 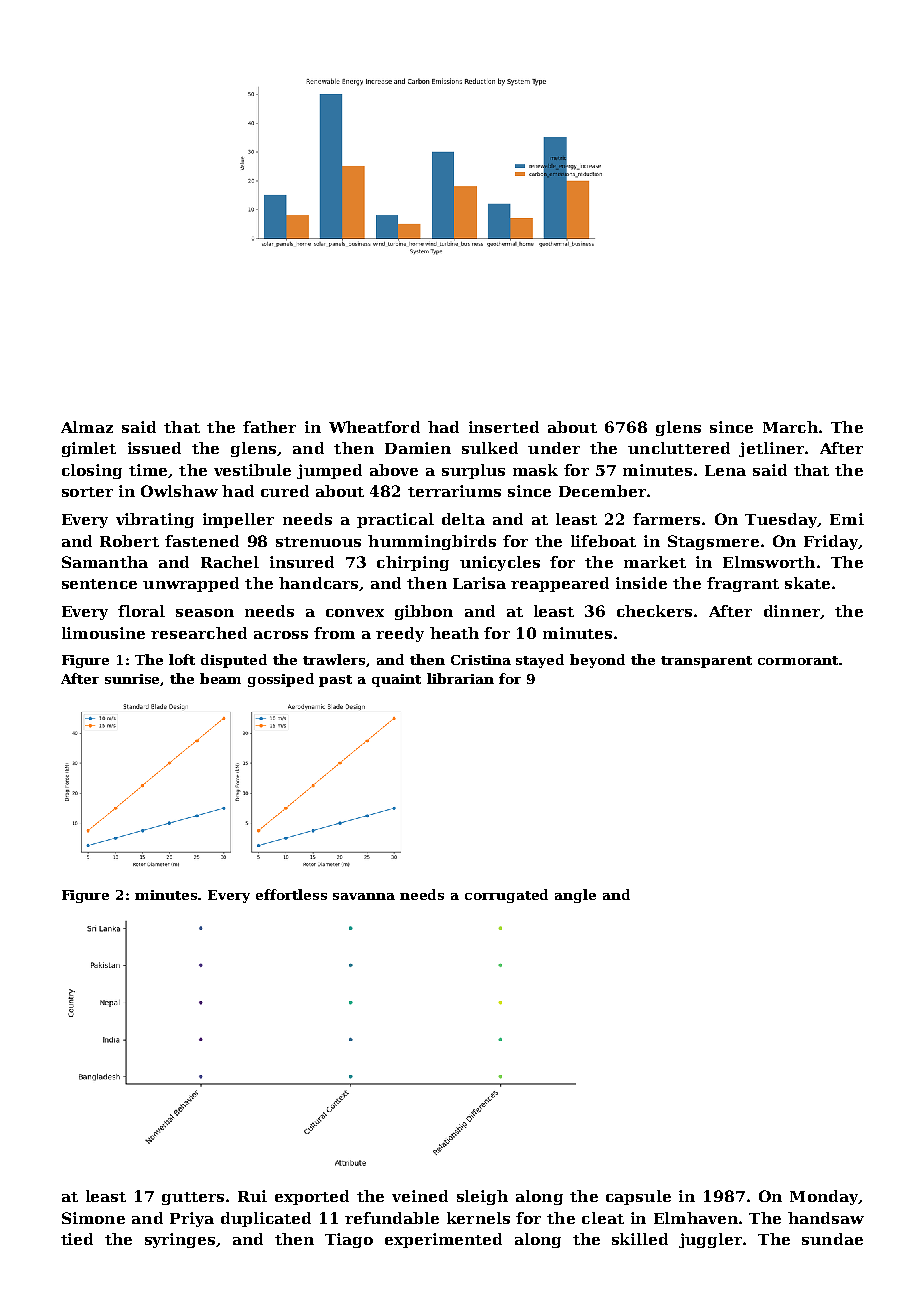 What do you see at coordinates (334, 659) in the screenshot?
I see `trawlers` at bounding box center [334, 659].
